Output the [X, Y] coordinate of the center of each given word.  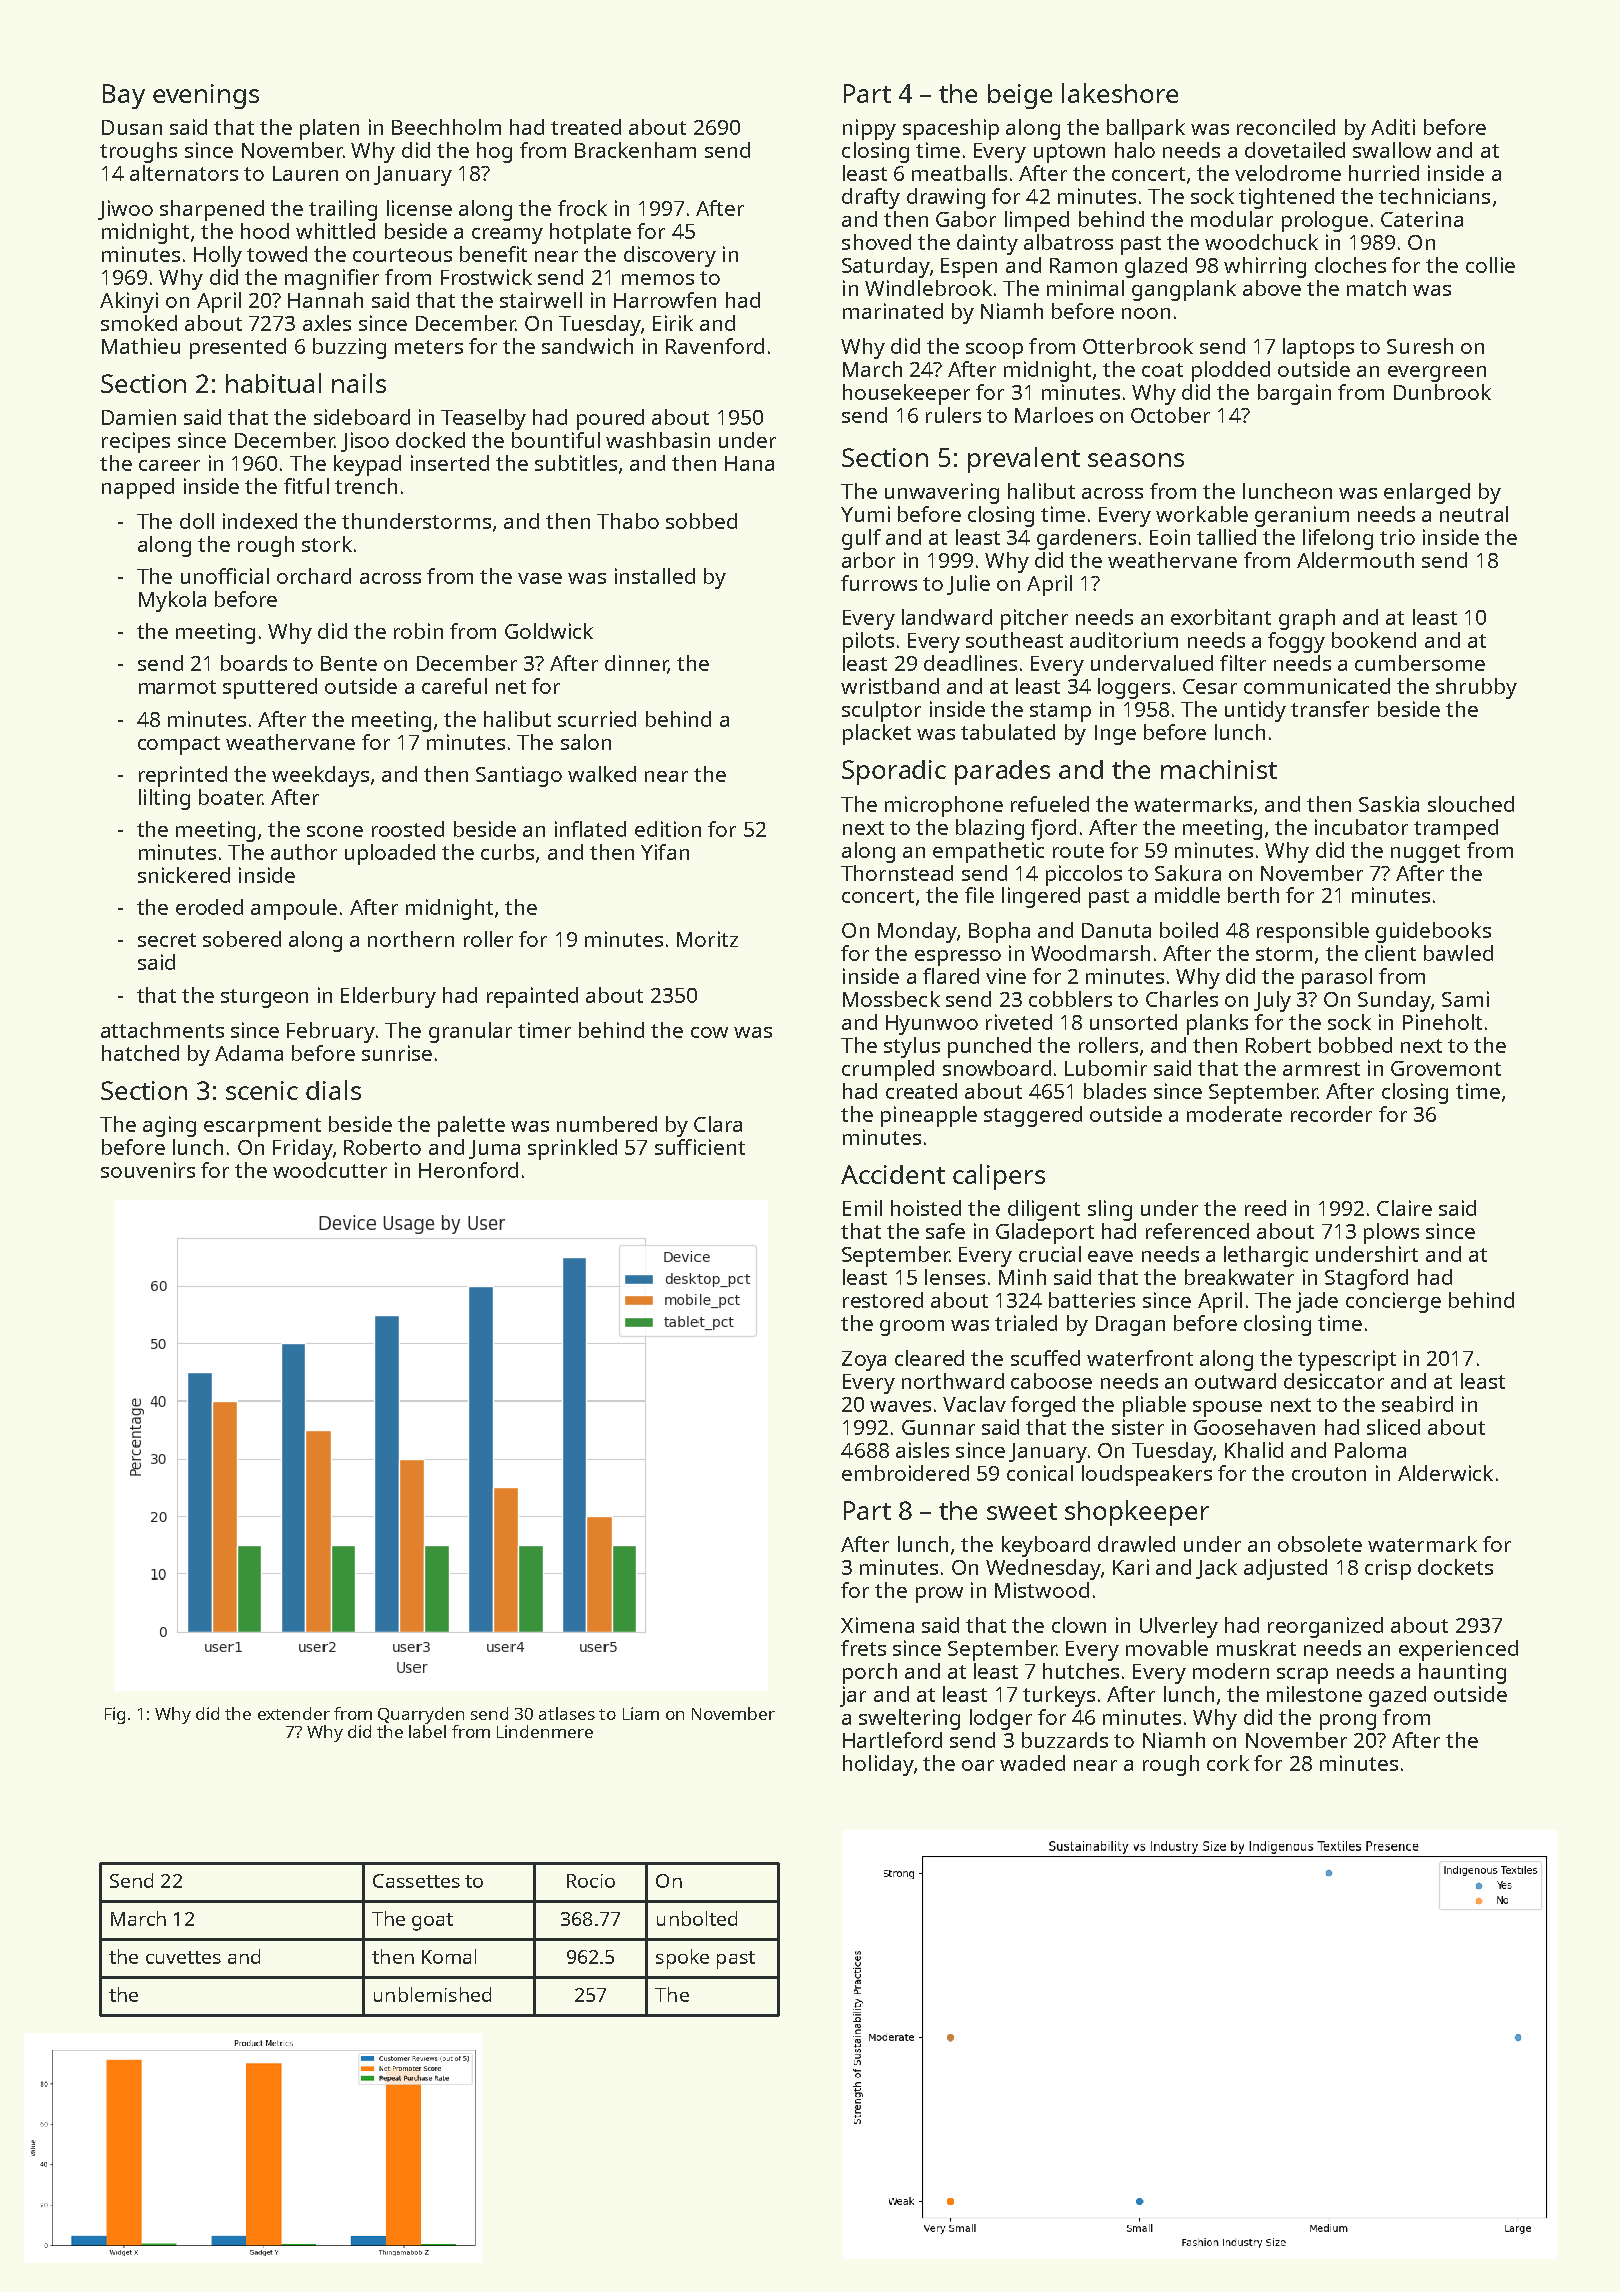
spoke [682, 1959]
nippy [869, 129]
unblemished [432, 1994]
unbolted [697, 1918]
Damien [139, 417]
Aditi [1393, 127]
